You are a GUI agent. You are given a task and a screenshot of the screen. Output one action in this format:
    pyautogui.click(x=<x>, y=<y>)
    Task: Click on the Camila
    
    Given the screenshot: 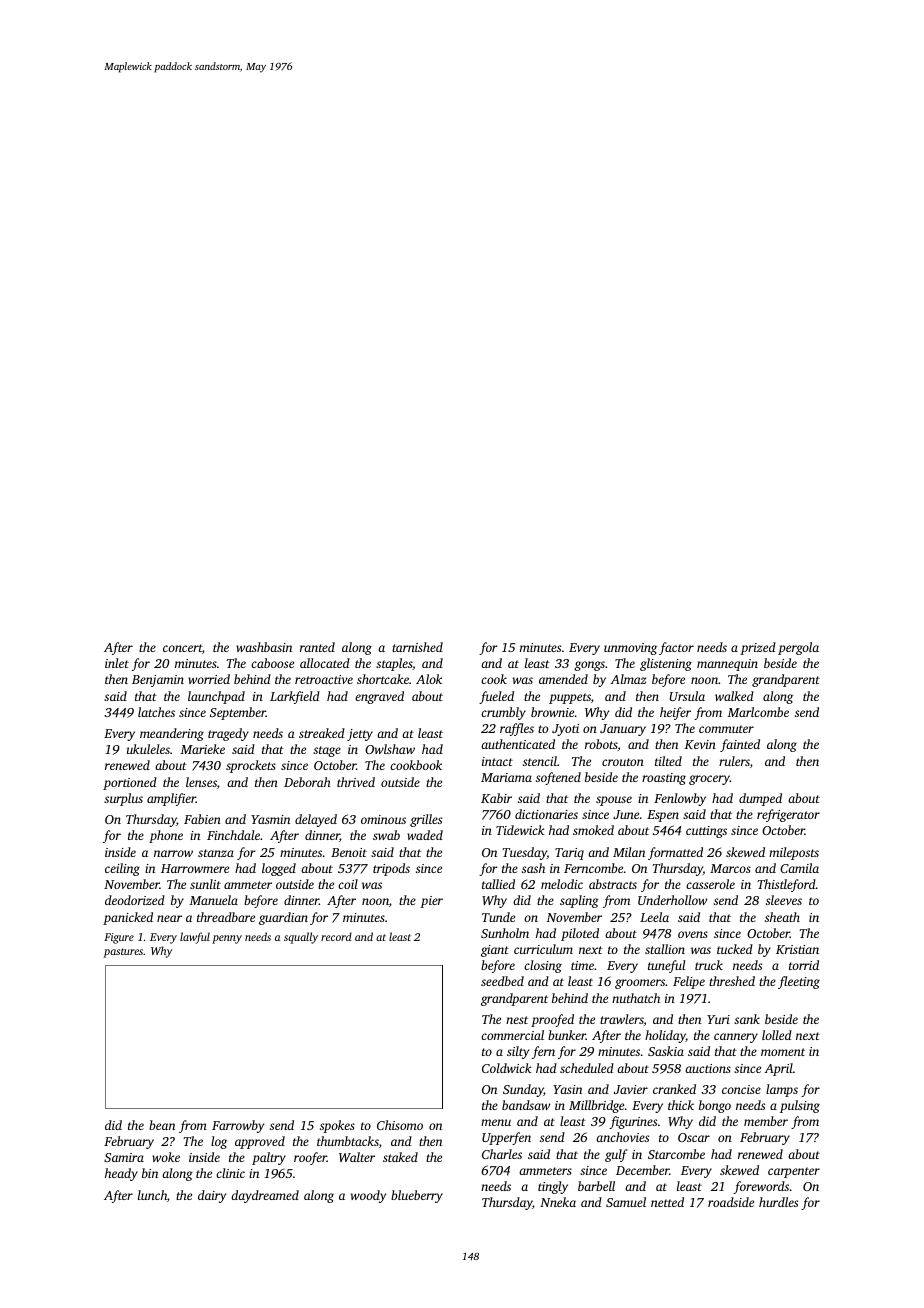 What is the action you would take?
    pyautogui.click(x=799, y=868)
